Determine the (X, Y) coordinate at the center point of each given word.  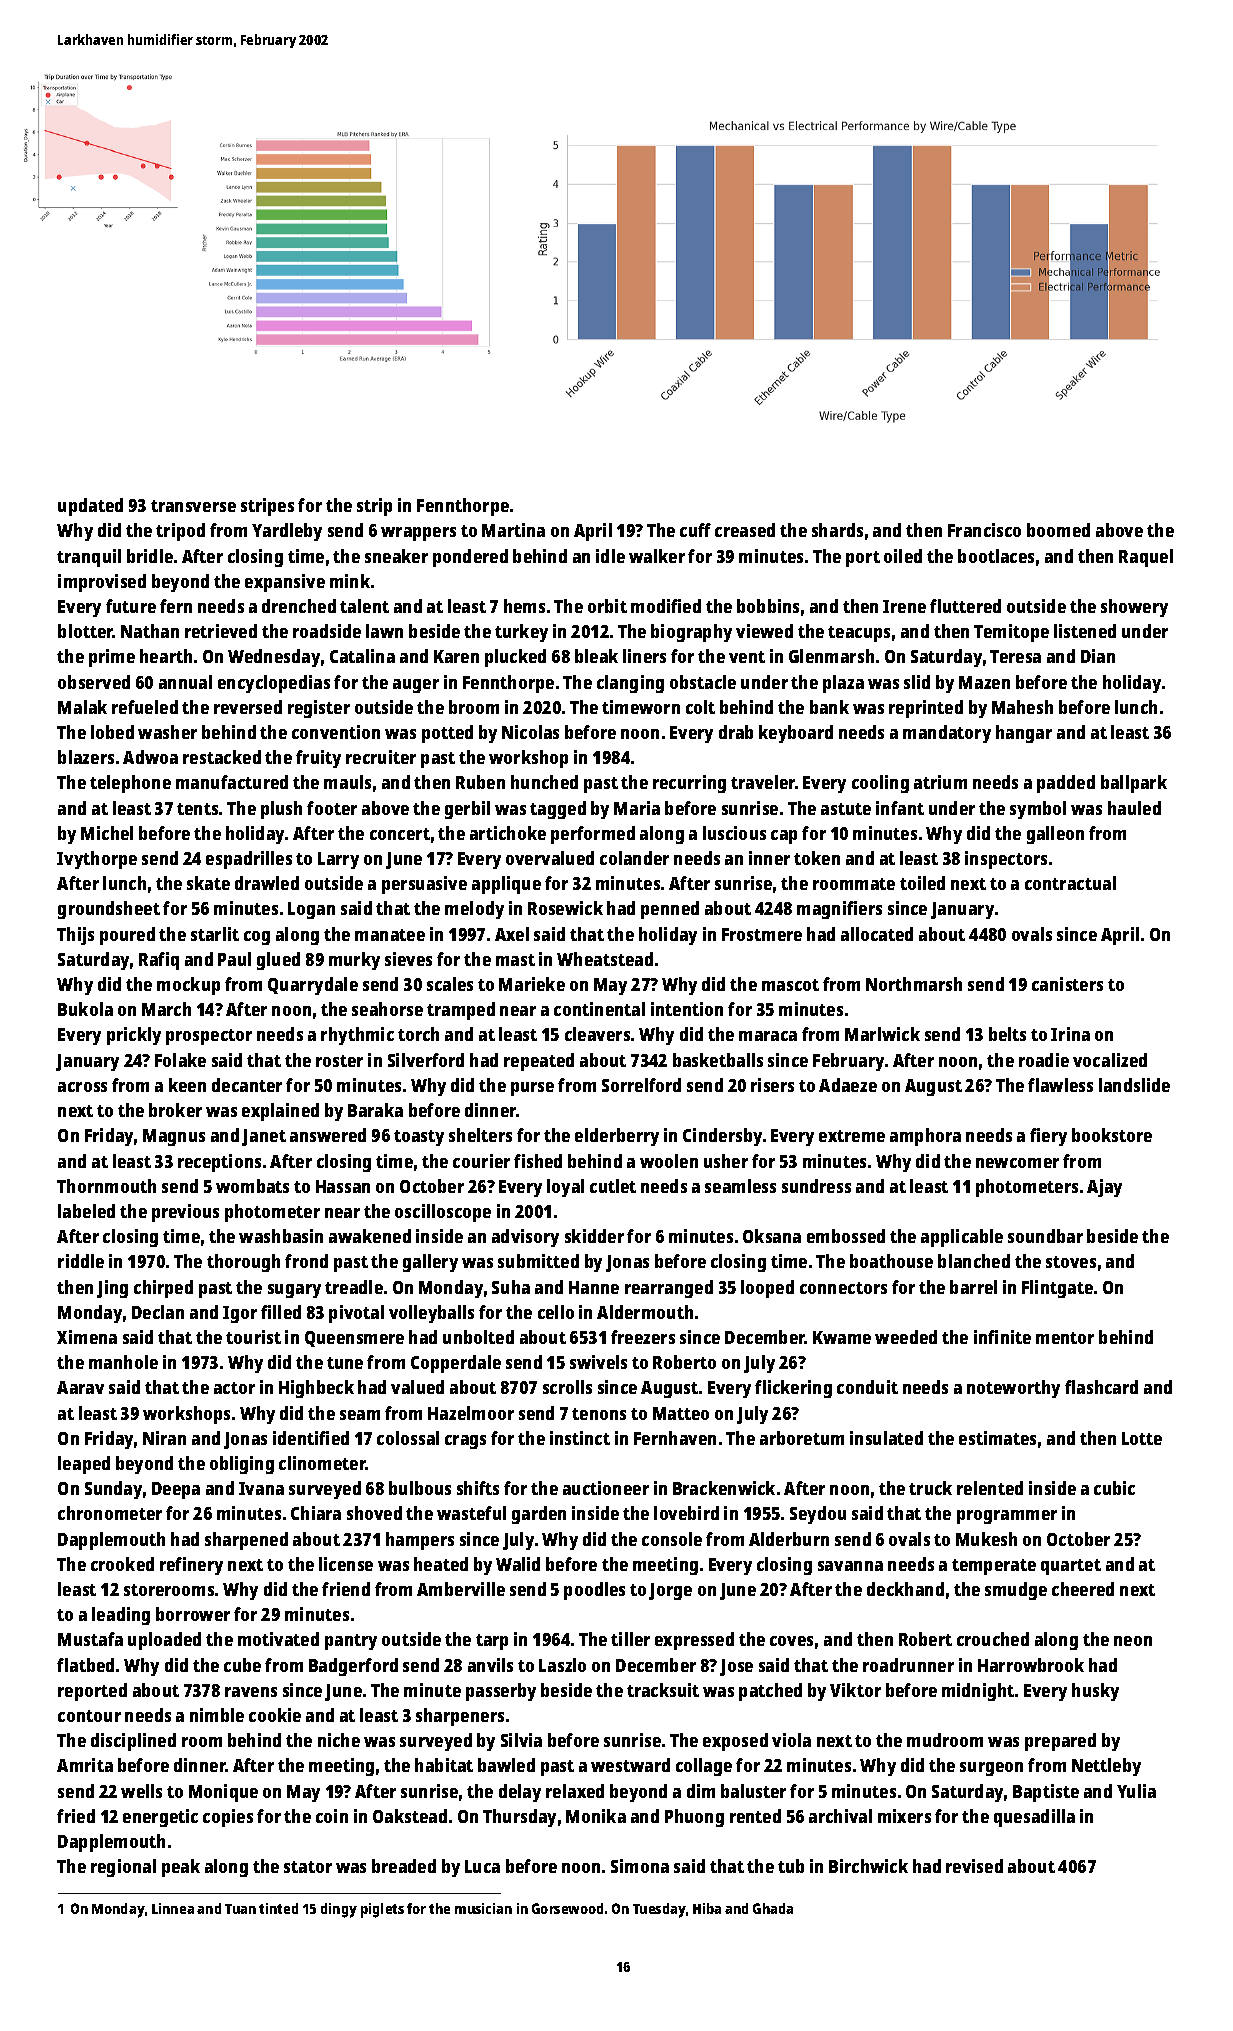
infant (900, 808)
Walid (518, 1564)
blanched (974, 1261)
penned (670, 910)
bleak (596, 656)
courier (481, 1161)
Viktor (855, 1690)
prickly (134, 1036)
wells (141, 1791)
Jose (736, 1667)
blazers (86, 757)
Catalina (362, 656)
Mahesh (1022, 707)
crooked (122, 1564)
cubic (1114, 1488)
